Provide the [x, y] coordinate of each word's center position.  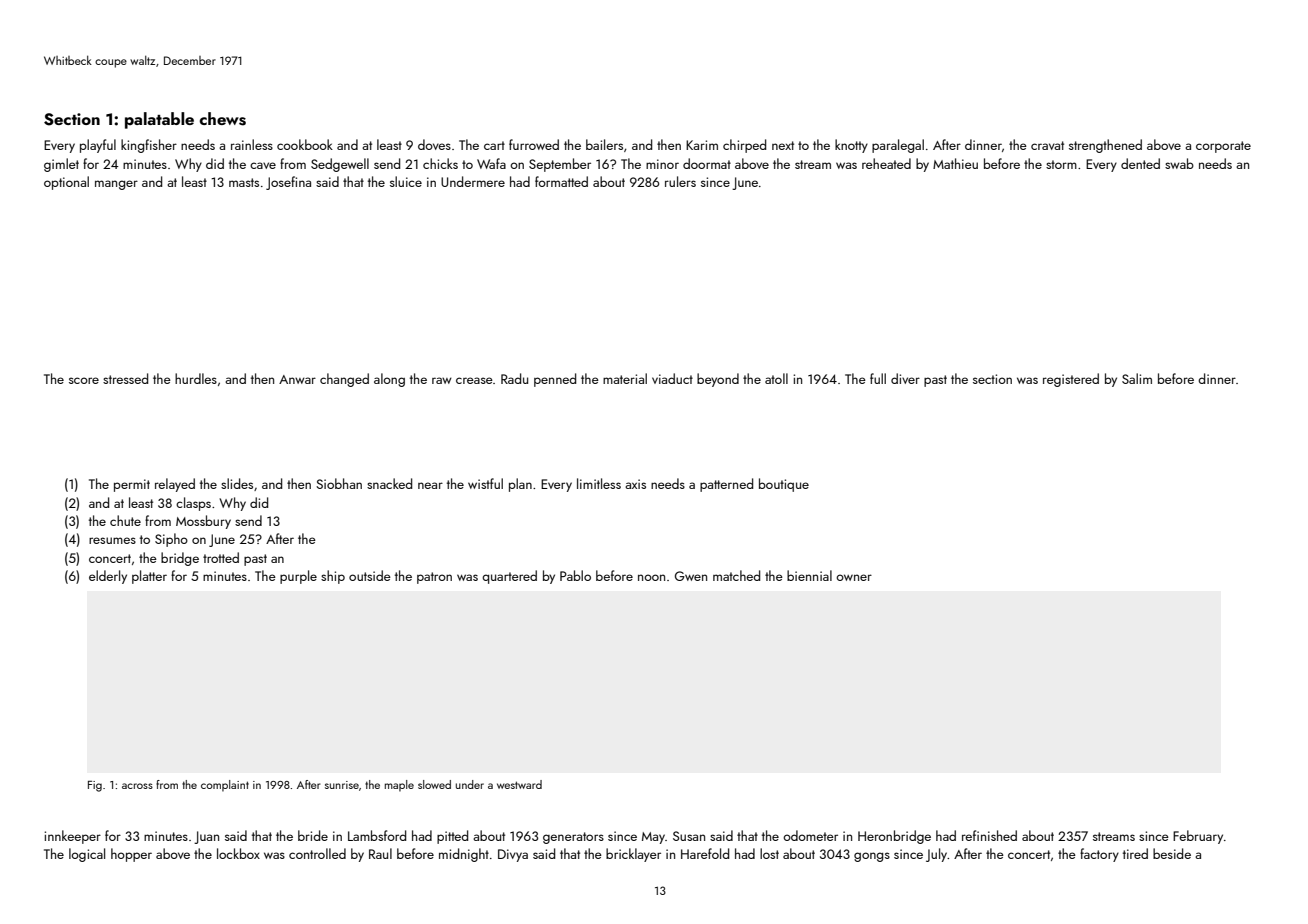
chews [223, 119]
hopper [131, 855]
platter [149, 577]
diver [905, 378]
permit [132, 485]
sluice [406, 181]
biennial [809, 575]
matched [736, 575]
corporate [1223, 147]
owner [854, 577]
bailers [604, 144]
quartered [509, 577]
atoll [776, 378]
